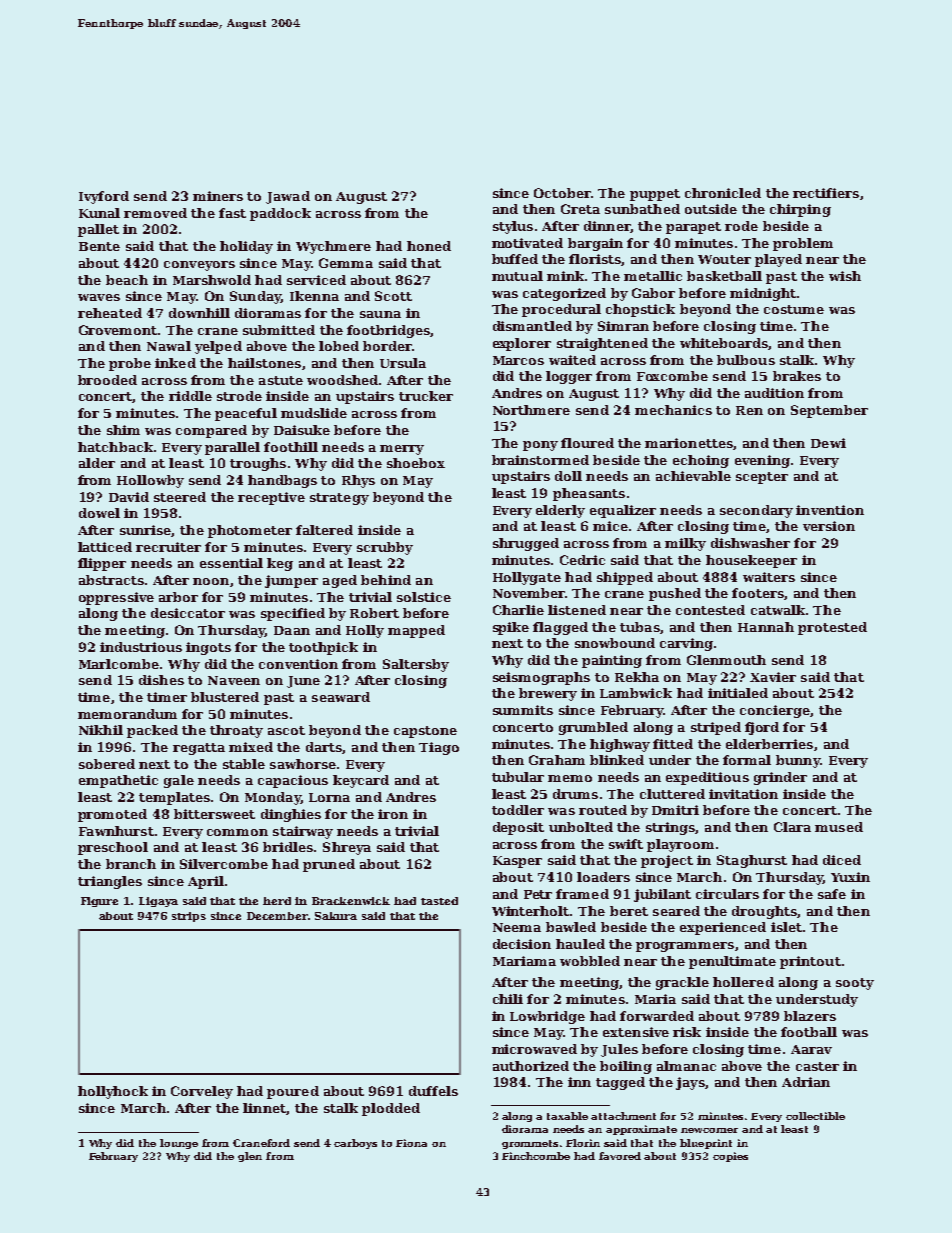  Describe the element at coordinates (541, 678) in the screenshot. I see `seismographs` at that location.
